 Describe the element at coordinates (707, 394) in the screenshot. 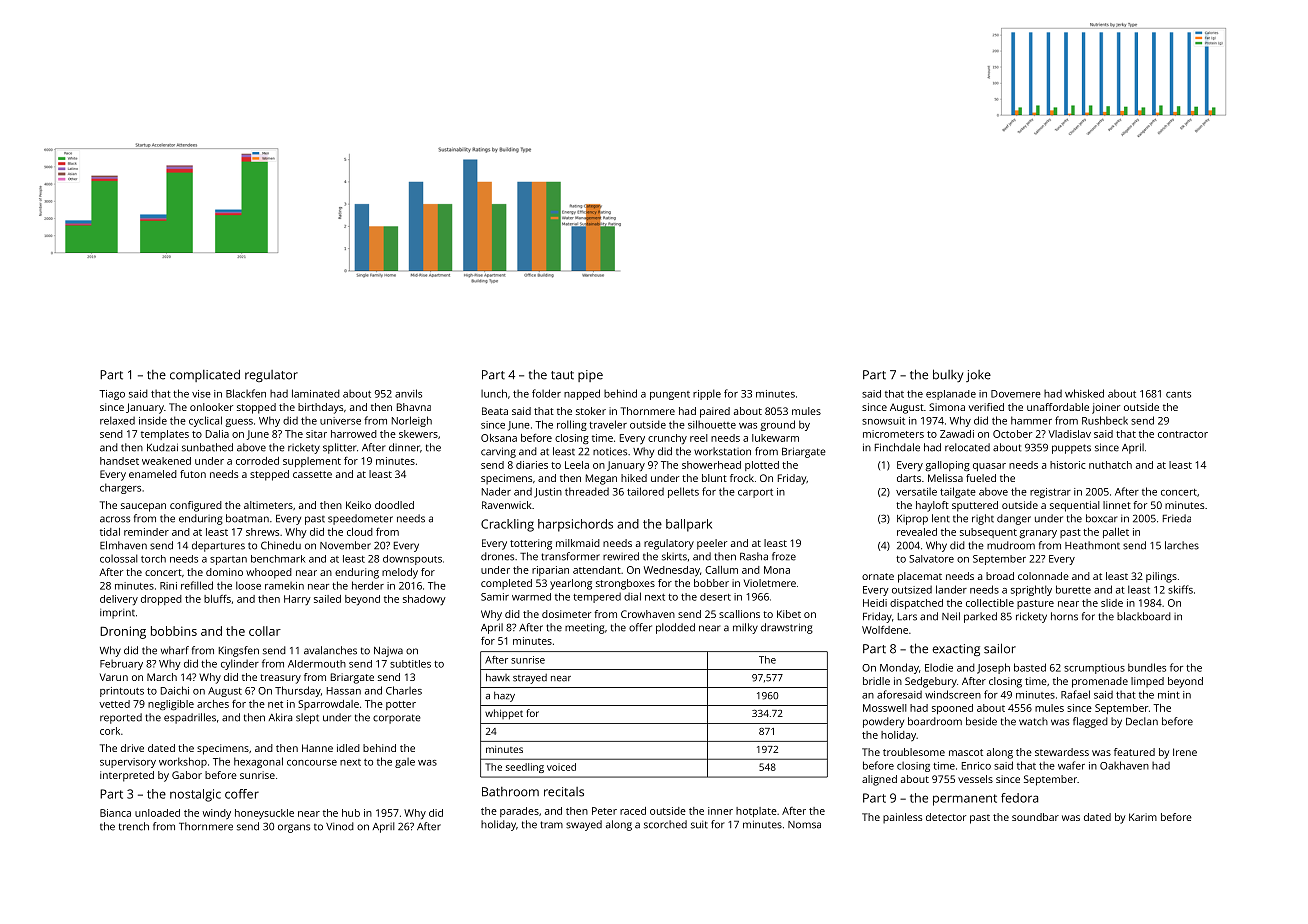

I see `ripple` at that location.
